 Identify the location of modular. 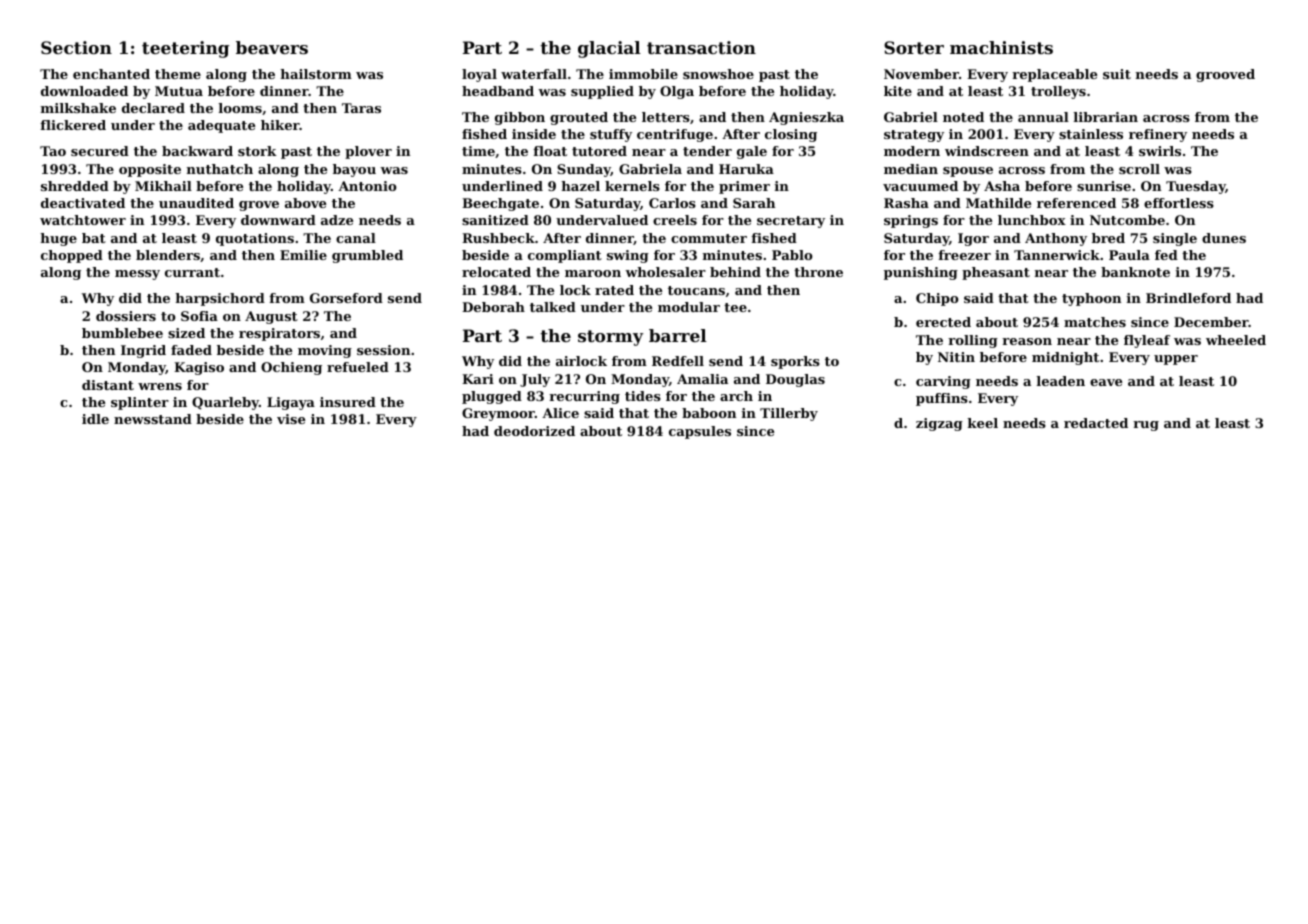
(689, 307).
